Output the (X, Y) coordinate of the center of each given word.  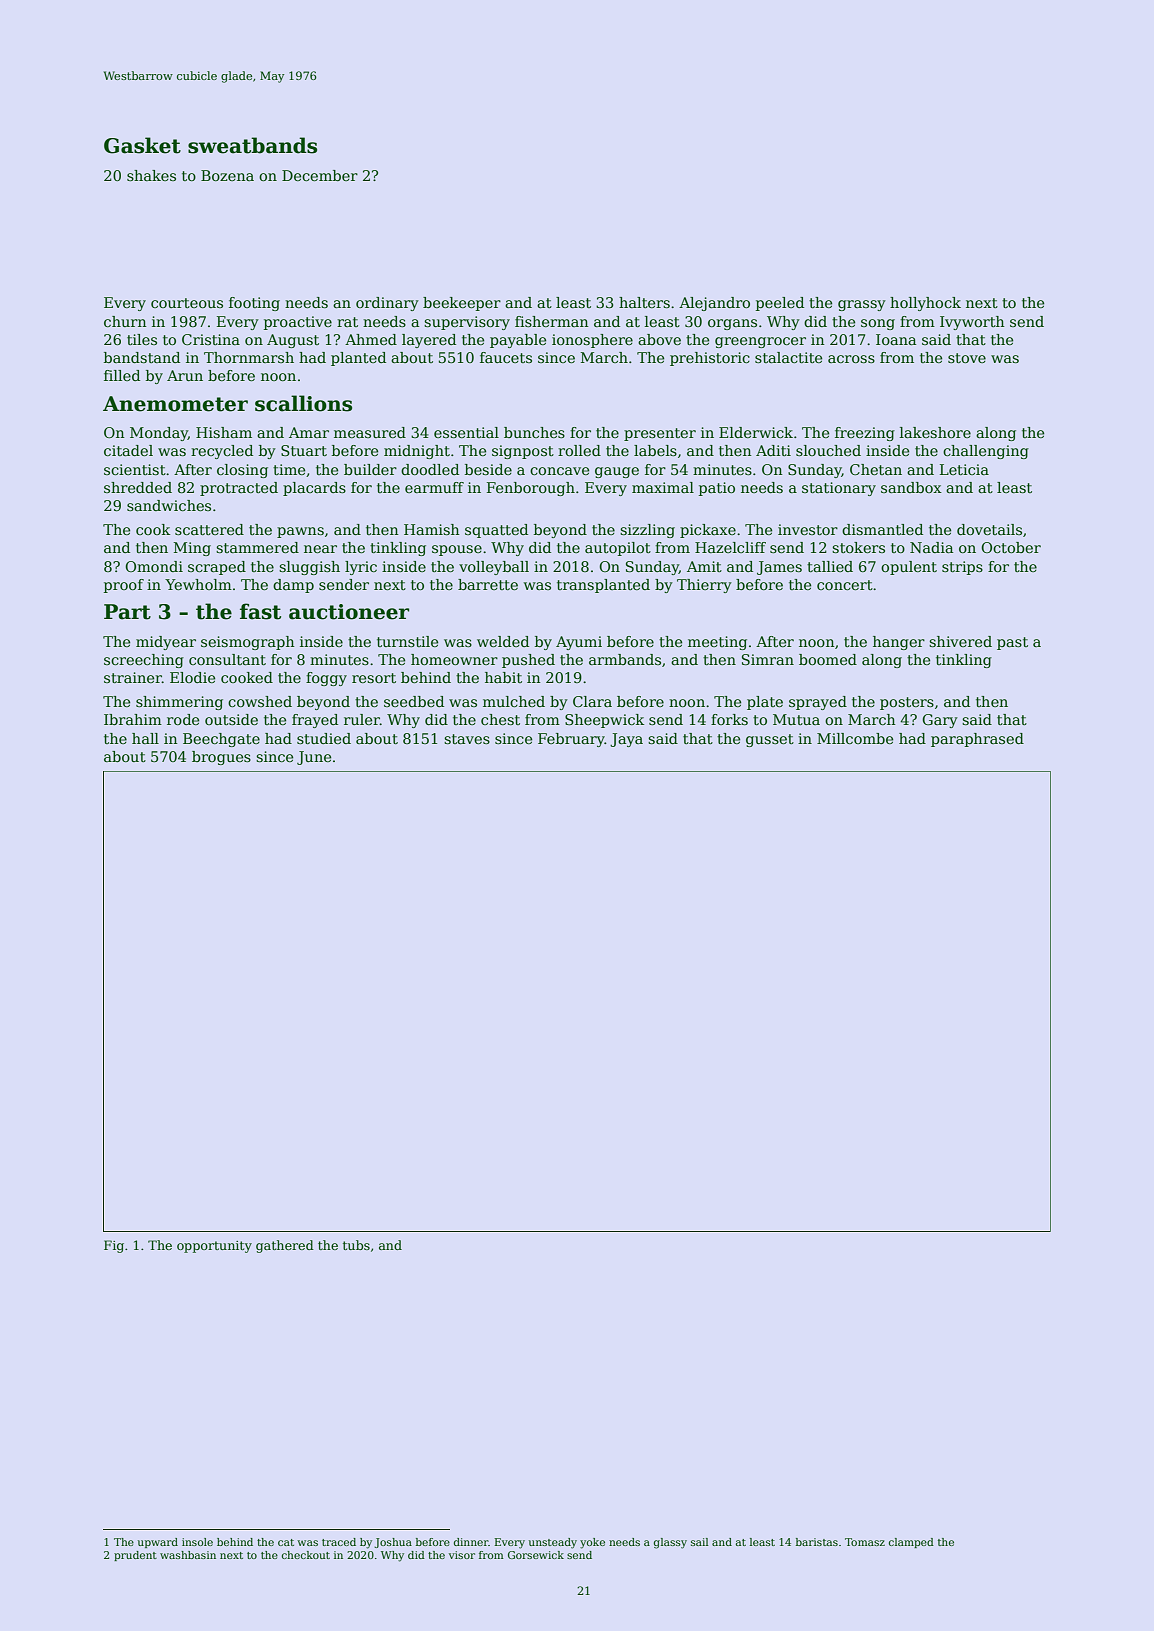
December (320, 175)
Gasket (142, 145)
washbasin (188, 1555)
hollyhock (925, 304)
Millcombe (855, 738)
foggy (326, 679)
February (571, 740)
